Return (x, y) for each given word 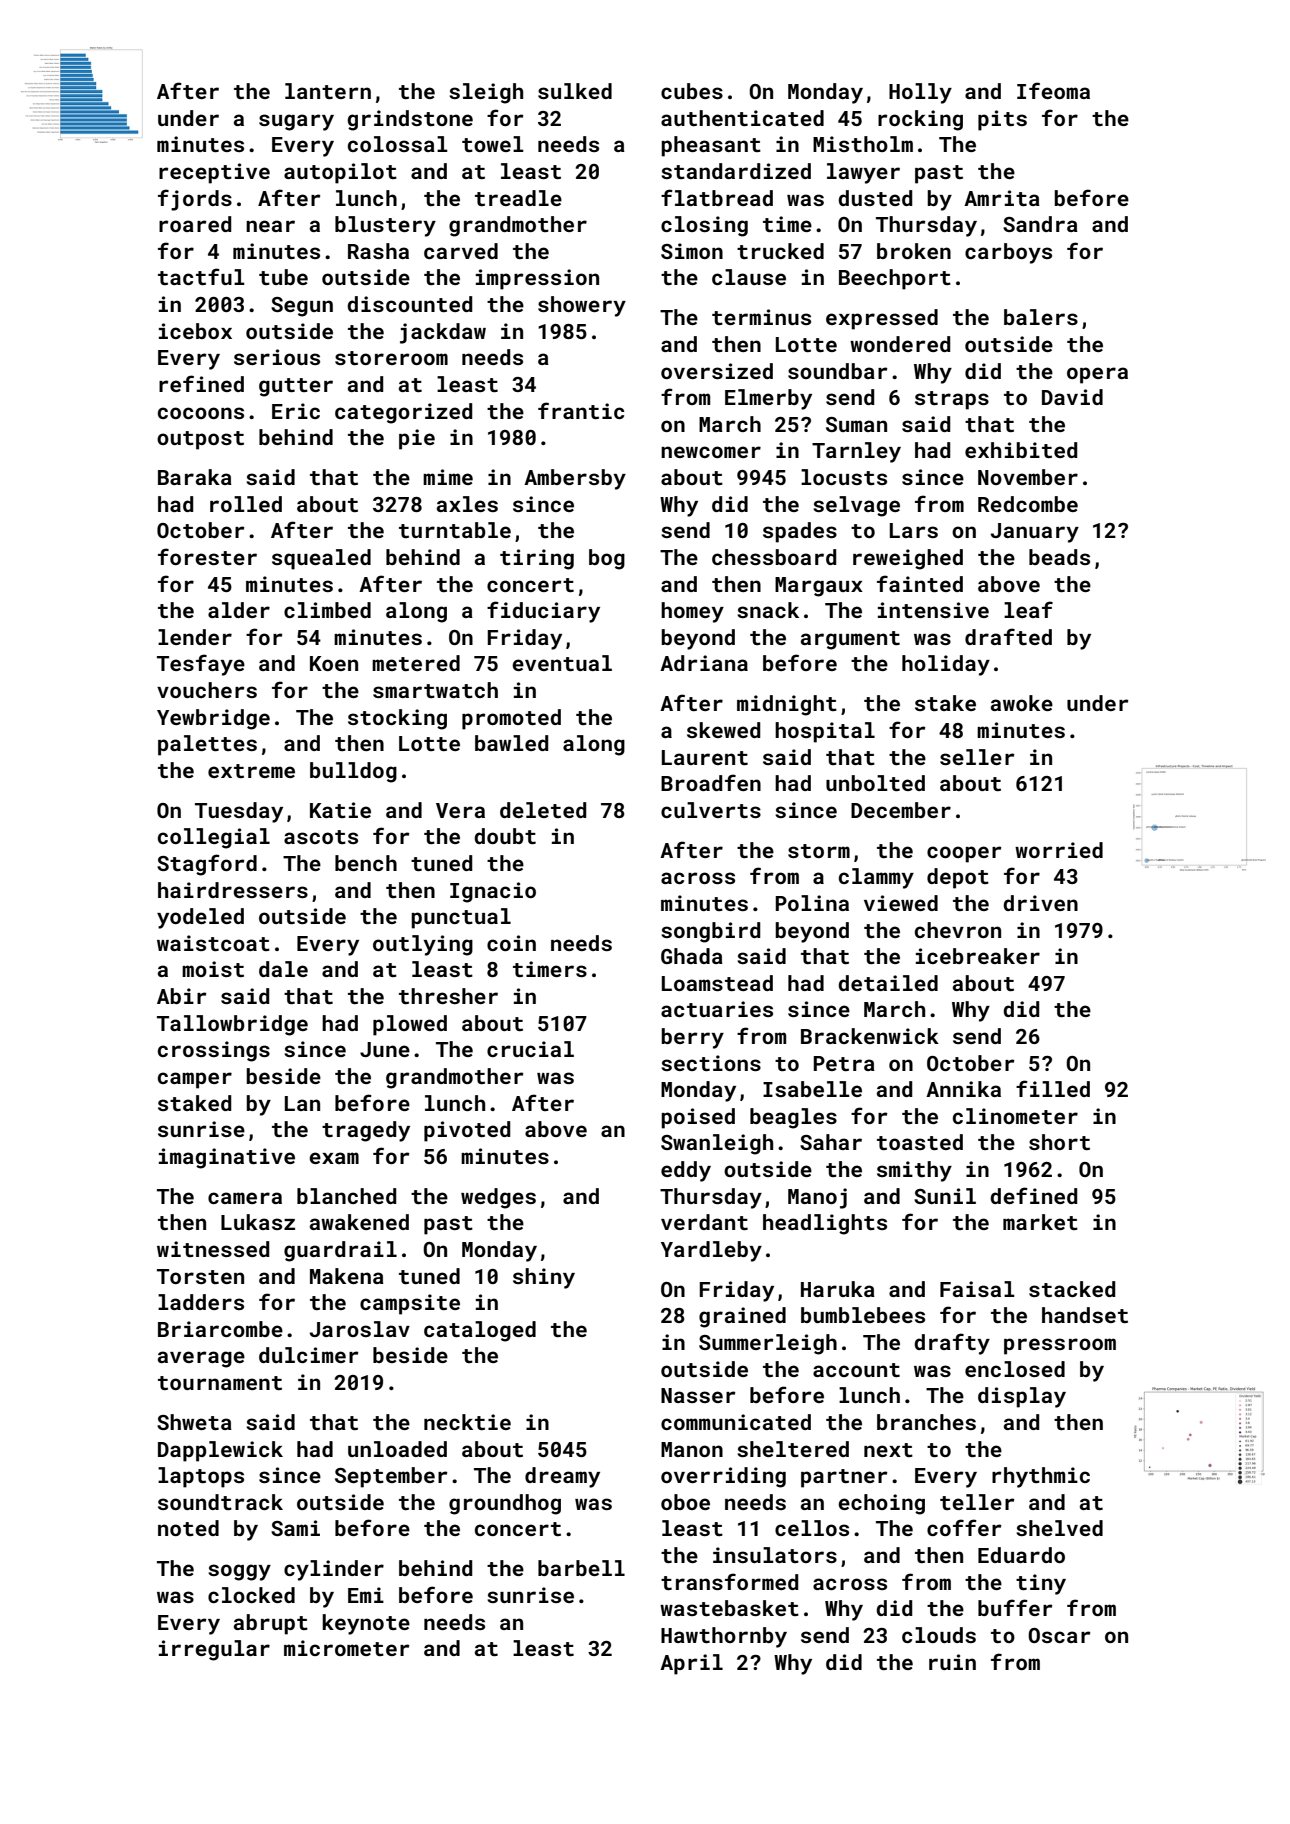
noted (188, 1528)
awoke (1022, 703)
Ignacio (493, 892)
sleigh (486, 93)
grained (742, 1317)
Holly (920, 93)
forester (207, 556)
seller (977, 757)
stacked (1072, 1289)
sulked (575, 91)
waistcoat (213, 943)
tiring (537, 559)
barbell (581, 1568)
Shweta (194, 1422)
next (888, 1450)
